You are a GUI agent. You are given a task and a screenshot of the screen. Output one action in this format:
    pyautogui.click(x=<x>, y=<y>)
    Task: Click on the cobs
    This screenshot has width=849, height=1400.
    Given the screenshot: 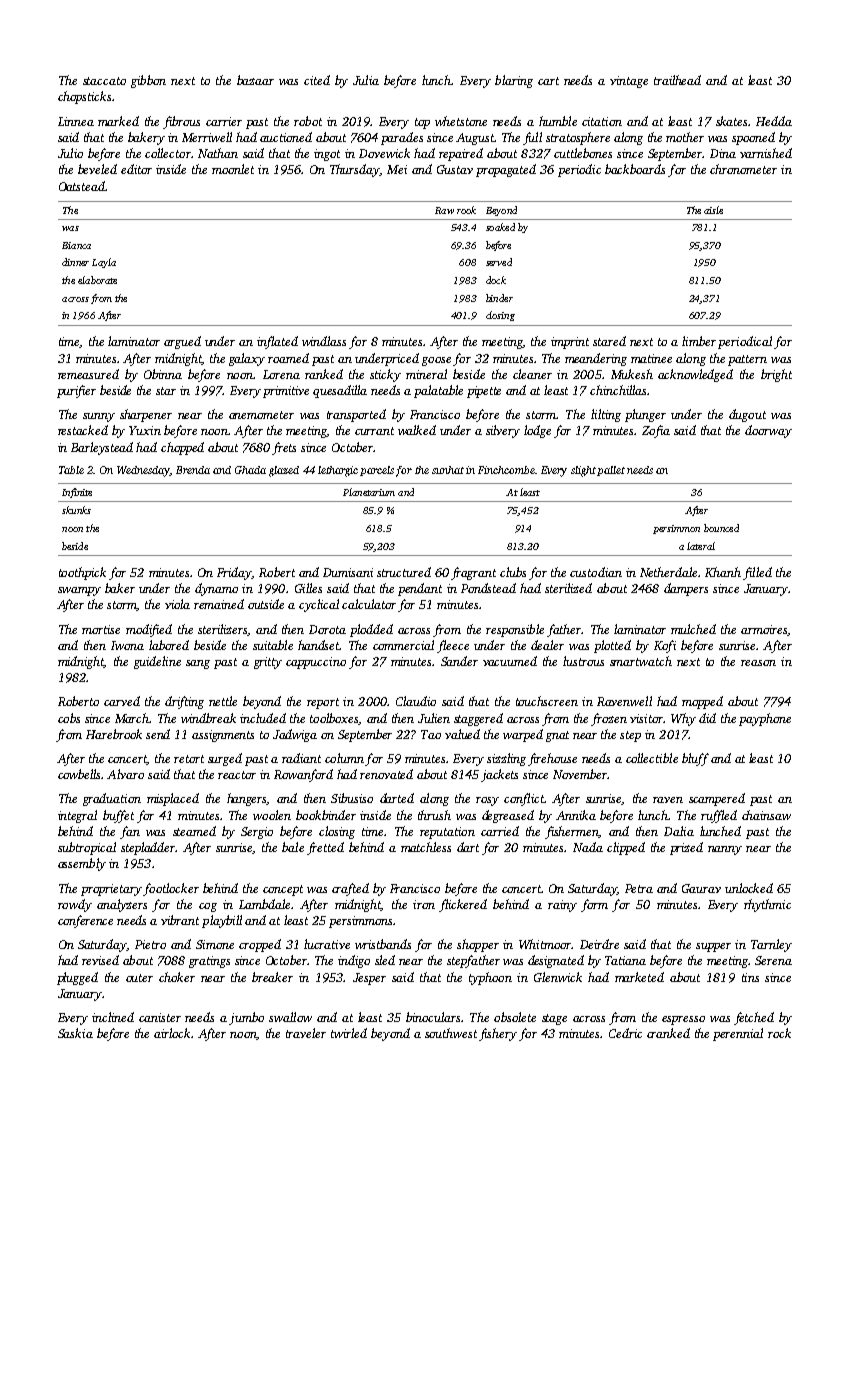 What is the action you would take?
    pyautogui.click(x=69, y=718)
